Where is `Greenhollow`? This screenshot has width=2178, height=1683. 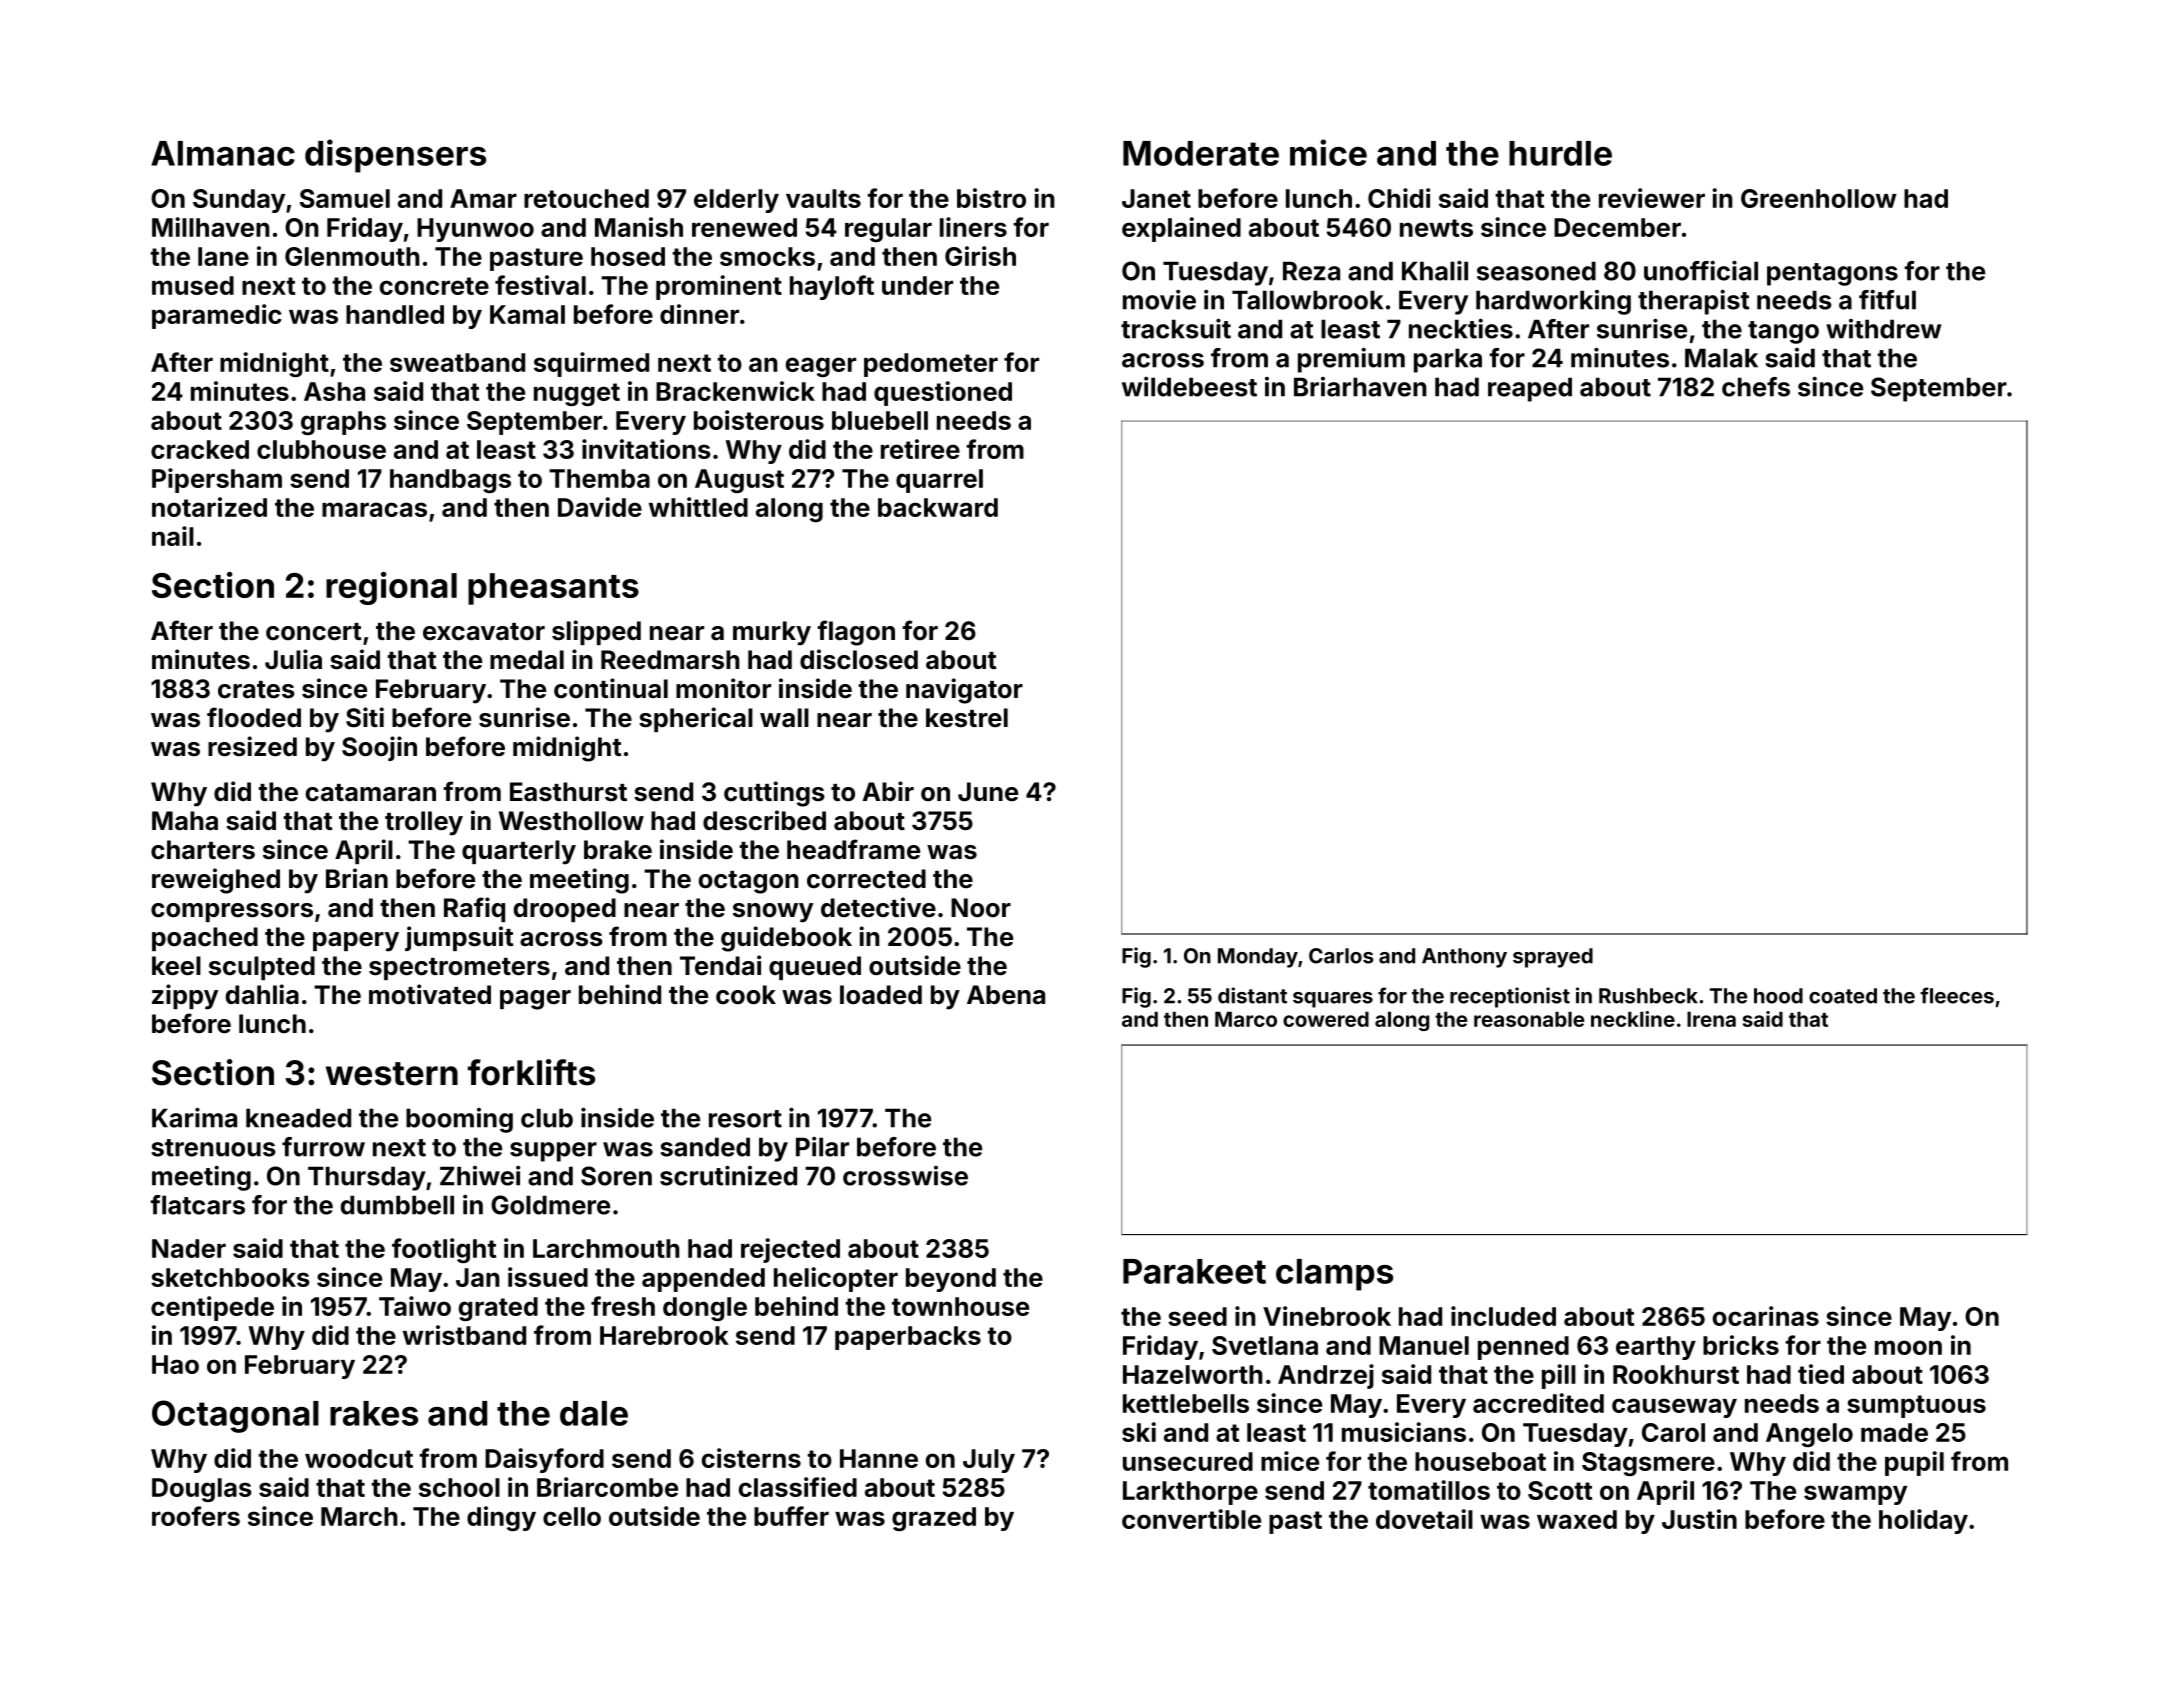
Greenhollow is located at coordinates (1819, 198).
